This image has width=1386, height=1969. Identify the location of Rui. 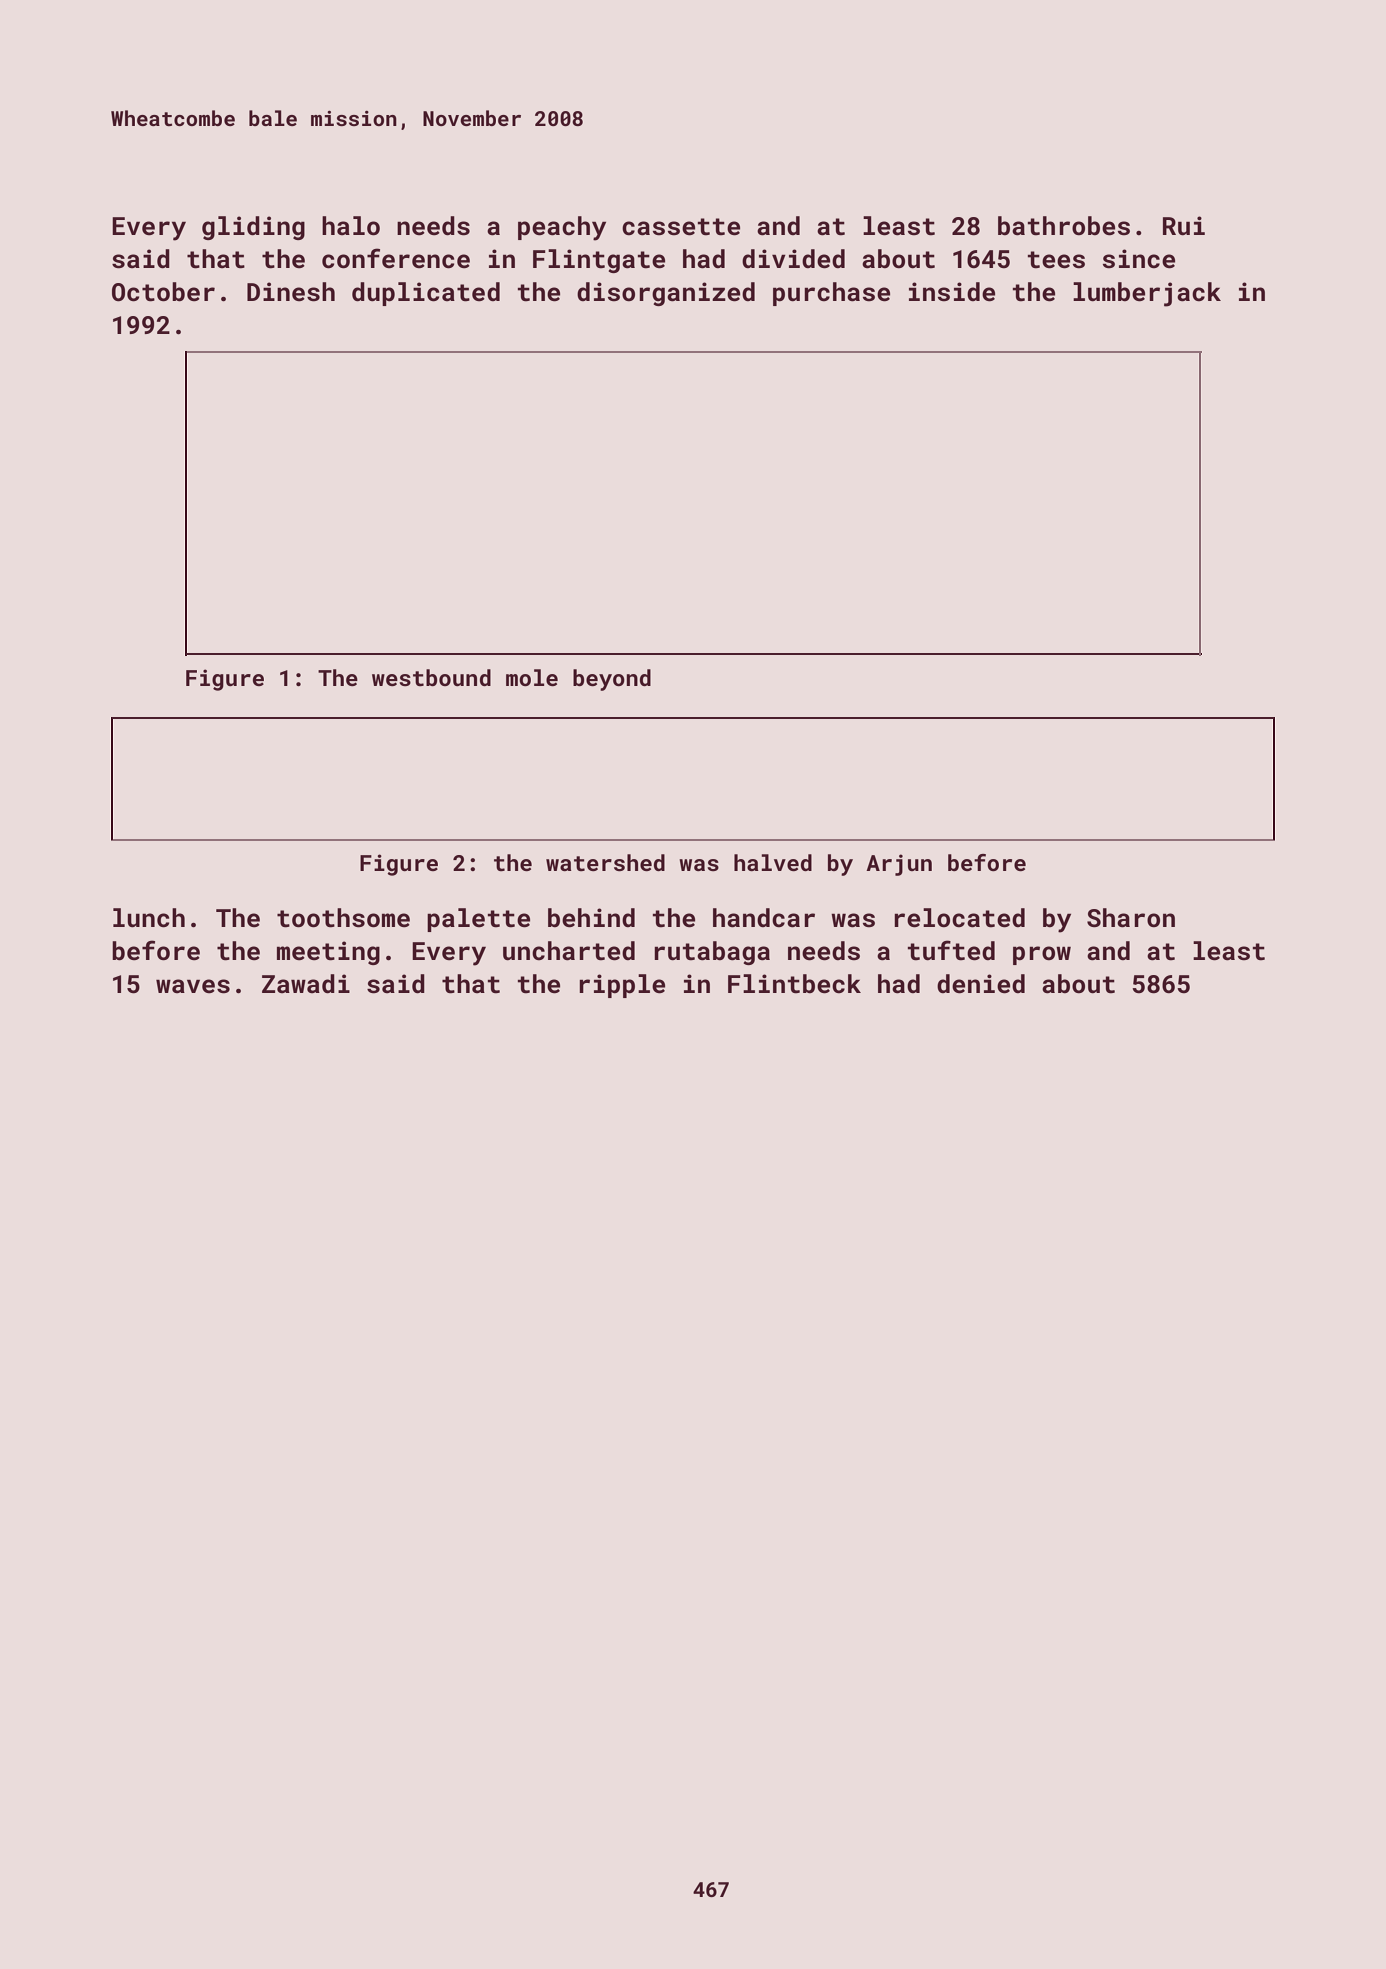
(1184, 225).
